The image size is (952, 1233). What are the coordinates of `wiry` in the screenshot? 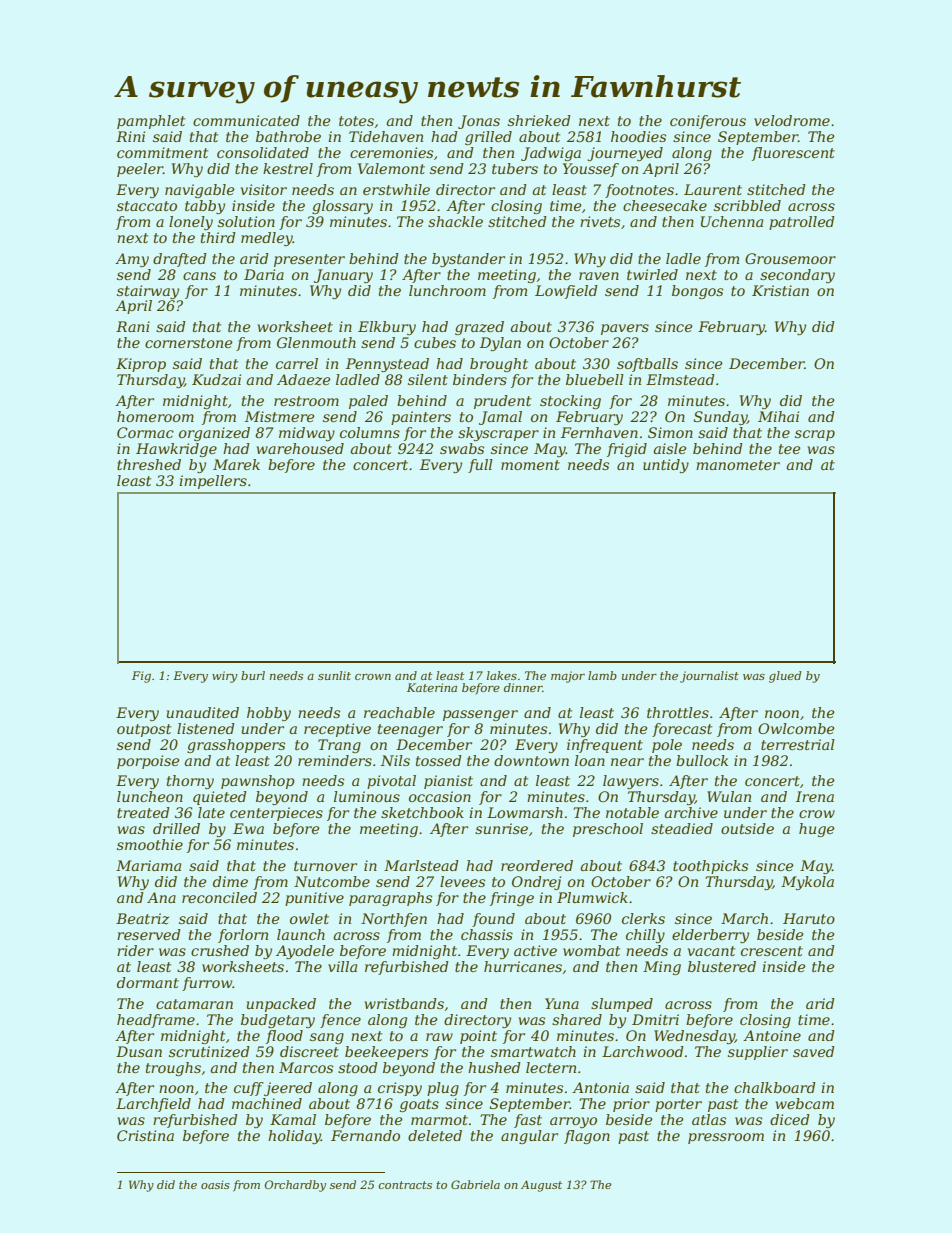 It's located at (225, 677).
